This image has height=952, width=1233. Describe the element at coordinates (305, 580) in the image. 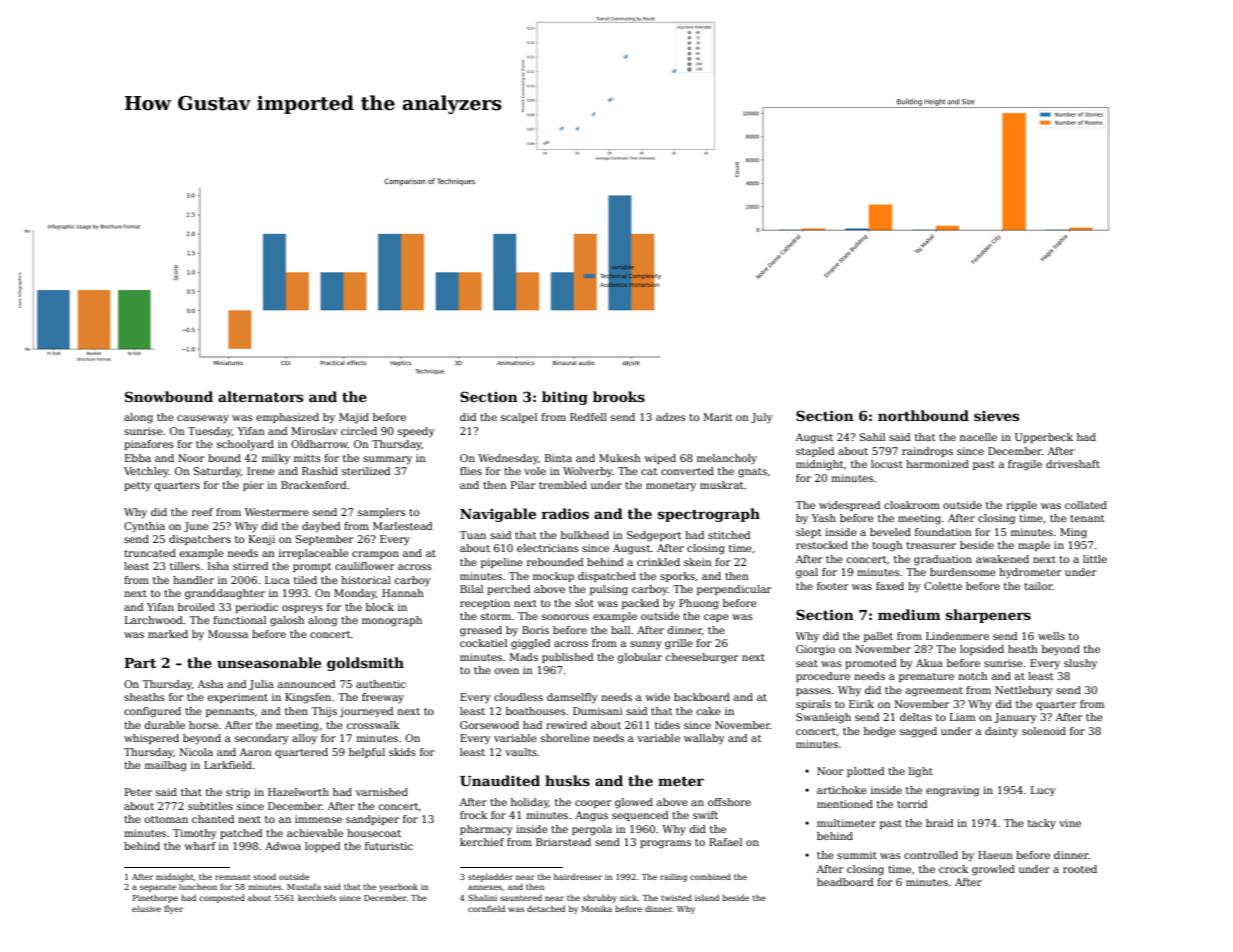

I see `tiled` at that location.
